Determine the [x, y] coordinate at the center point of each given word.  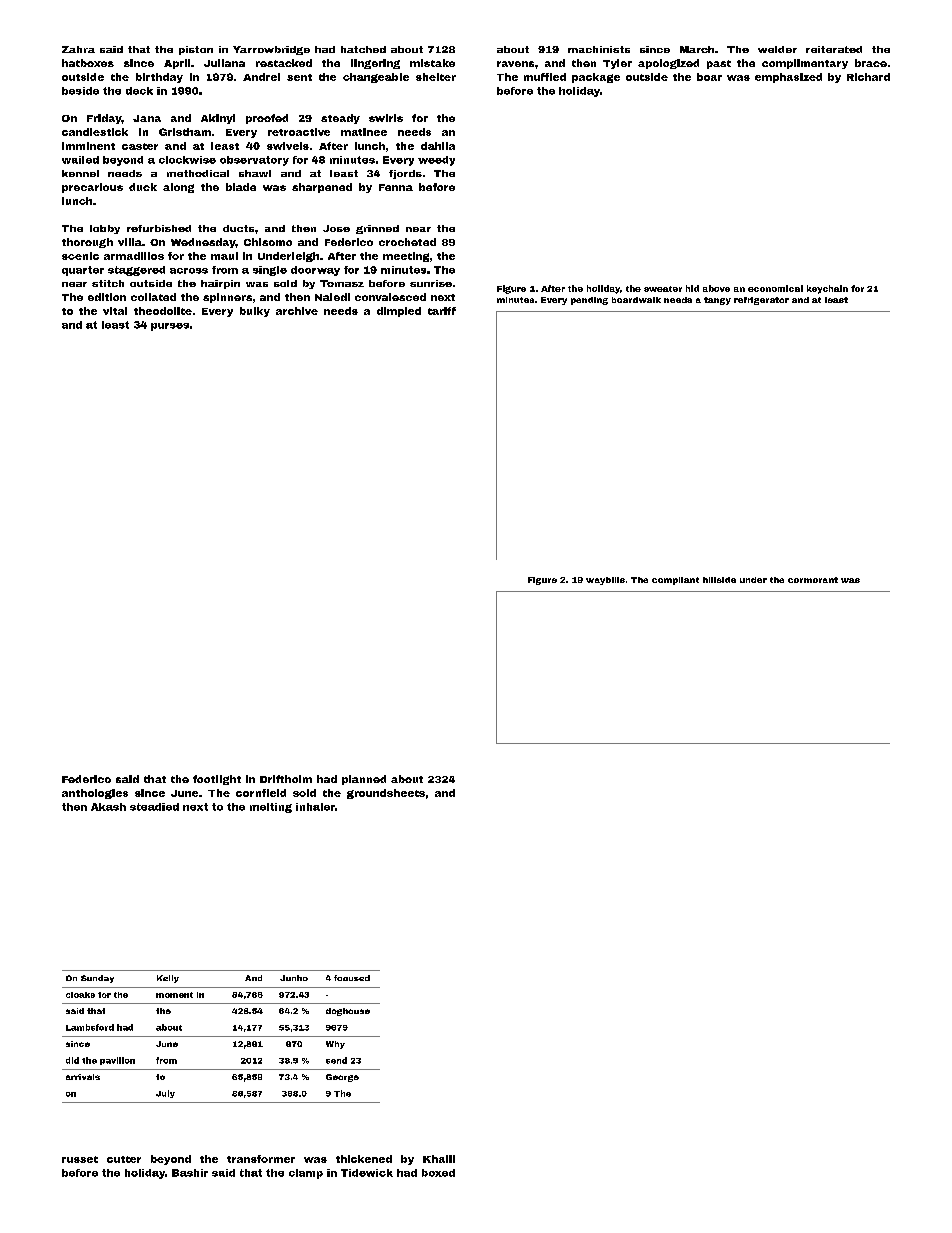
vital [115, 311]
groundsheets [386, 794]
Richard [868, 77]
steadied [154, 807]
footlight [217, 780]
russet [80, 1159]
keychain [827, 289]
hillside [719, 580]
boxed [438, 1173]
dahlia [438, 146]
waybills [605, 581]
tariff [442, 311]
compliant [675, 581]
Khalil [439, 1159]
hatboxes [88, 63]
